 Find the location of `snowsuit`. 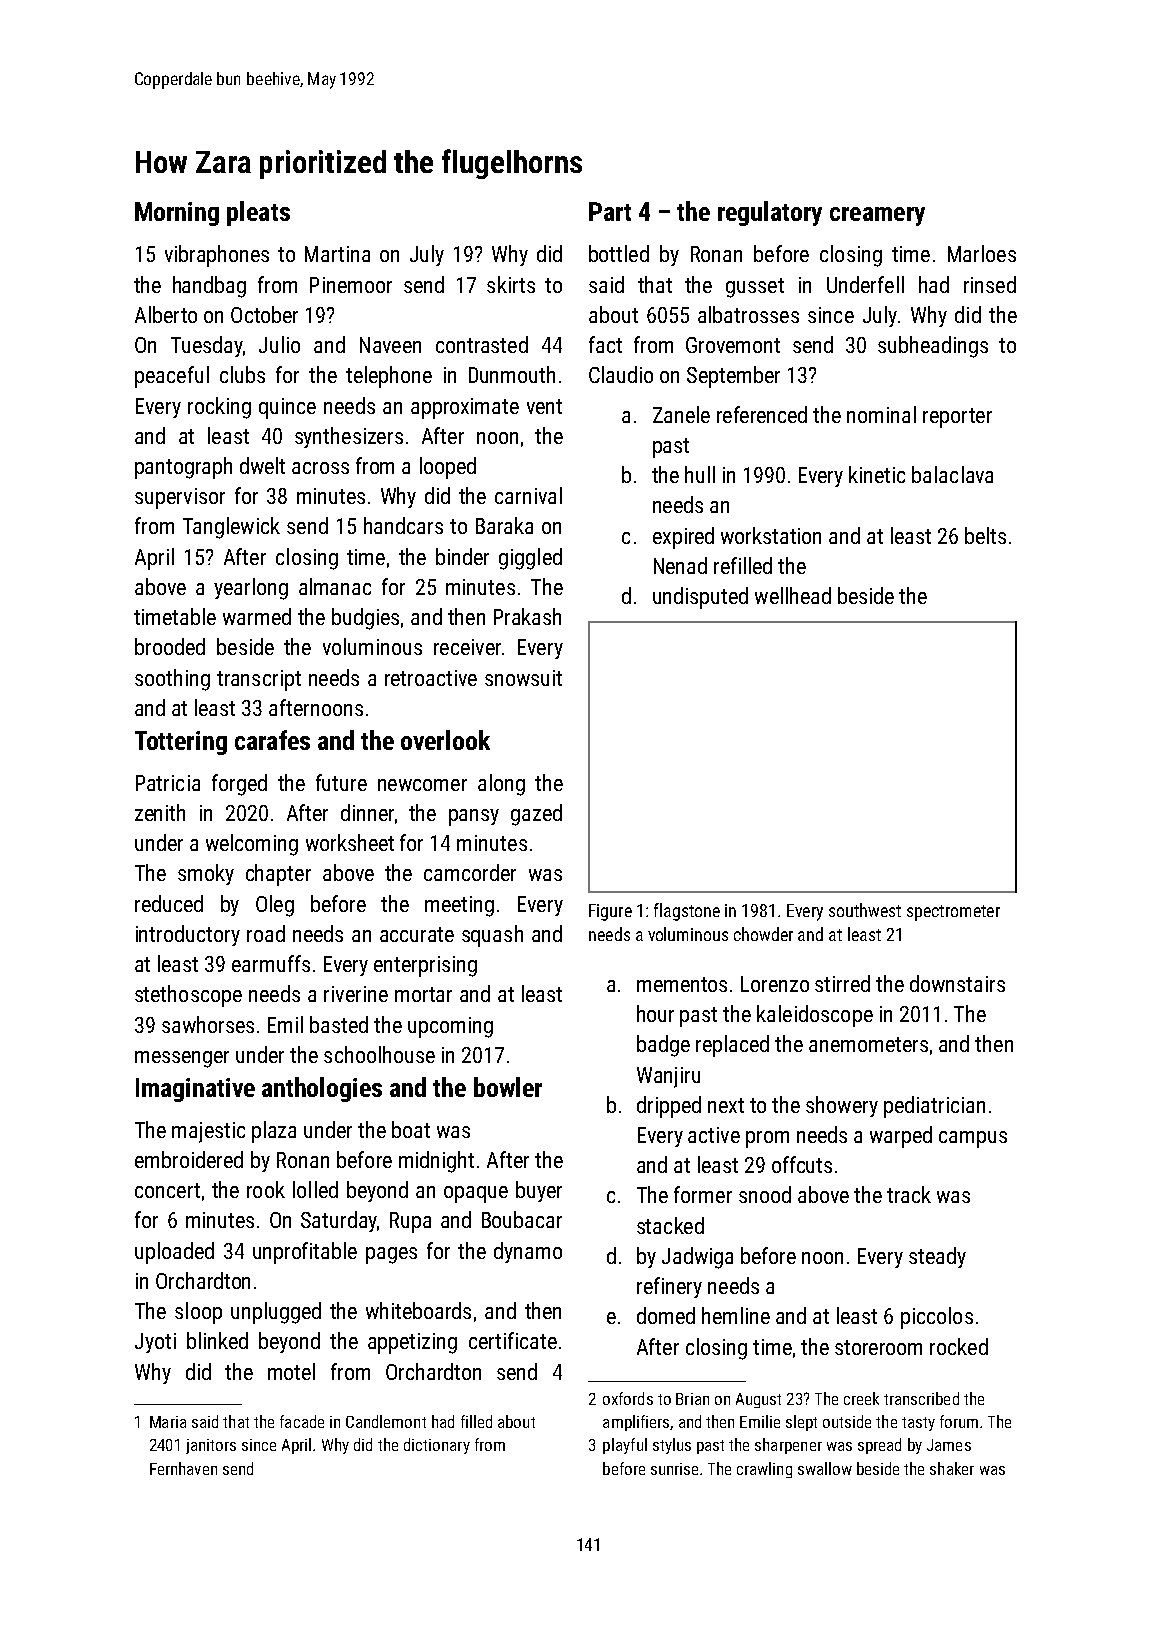

snowsuit is located at coordinates (523, 678).
